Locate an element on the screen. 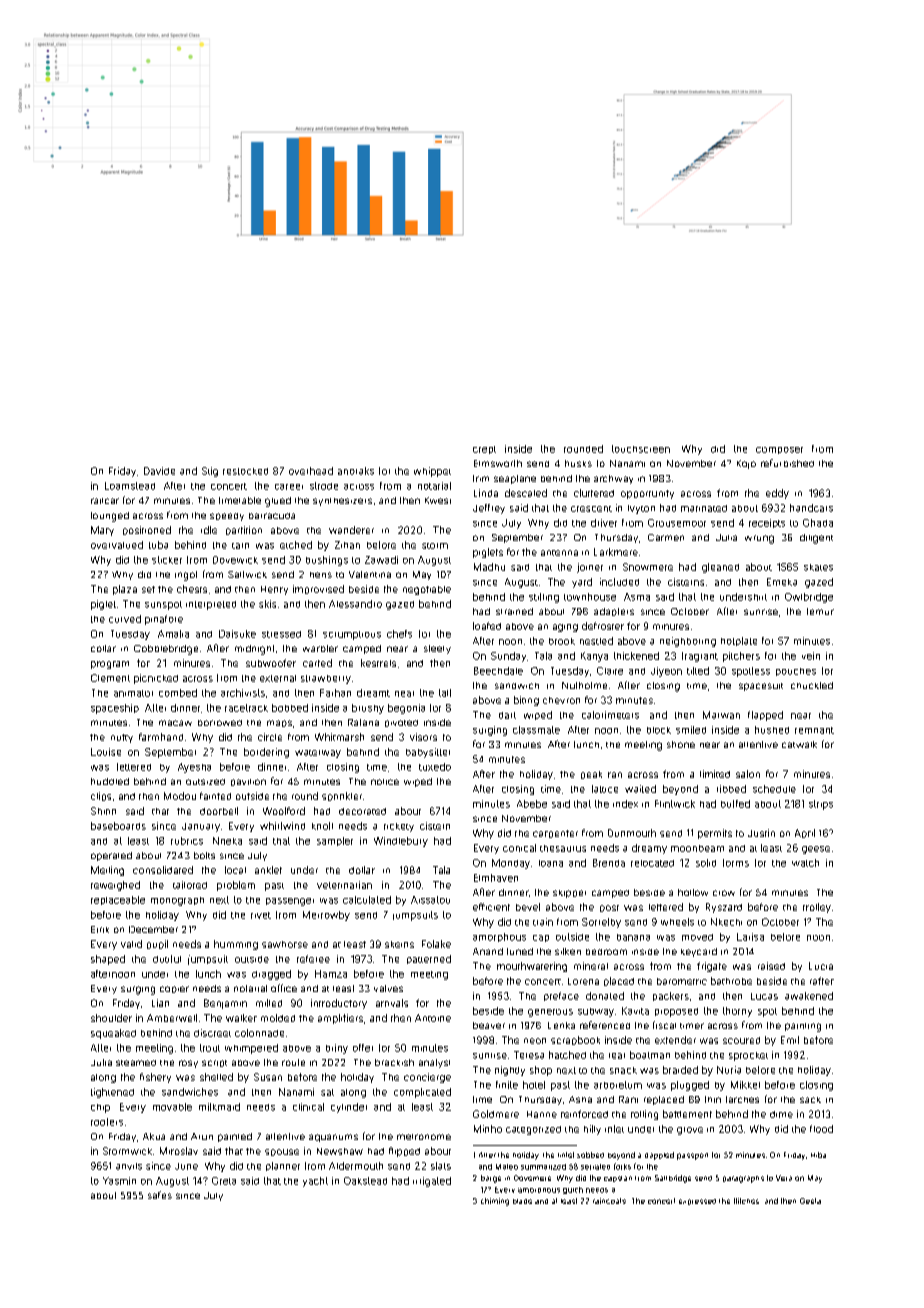 The height and width of the screenshot is (1308, 924). Davide is located at coordinates (159, 471).
